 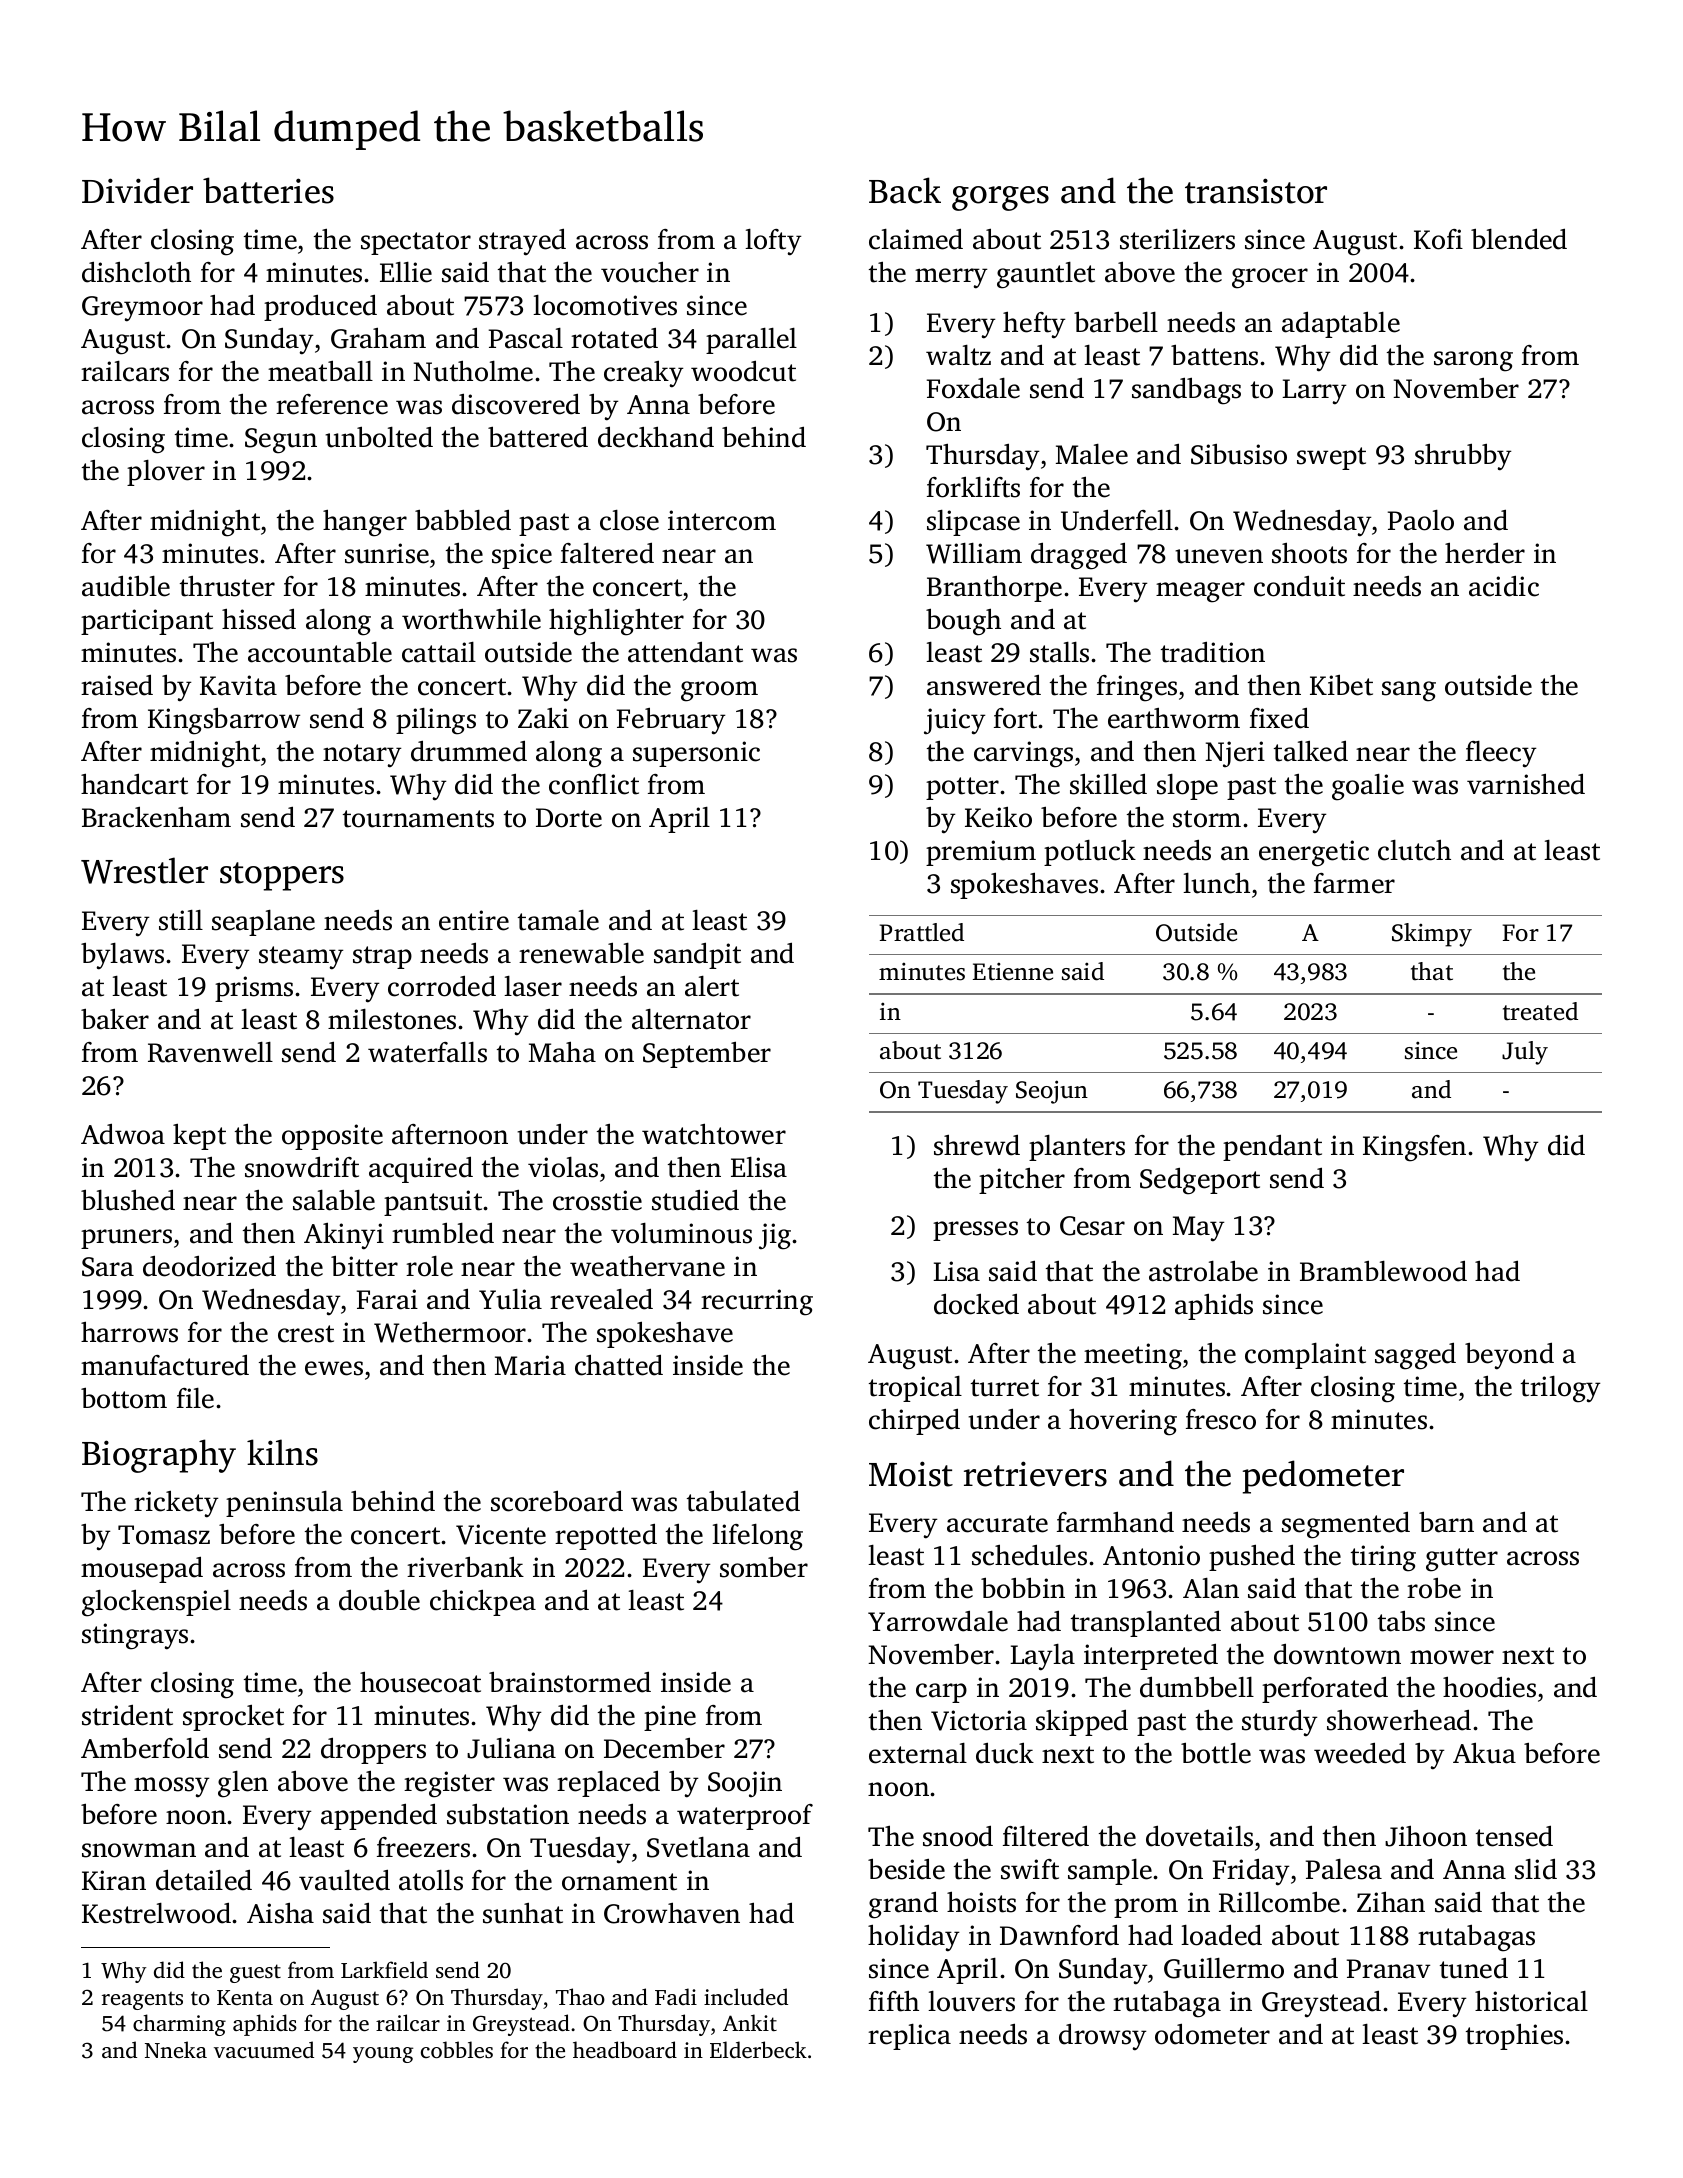 I want to click on fresco, so click(x=1221, y=1419).
